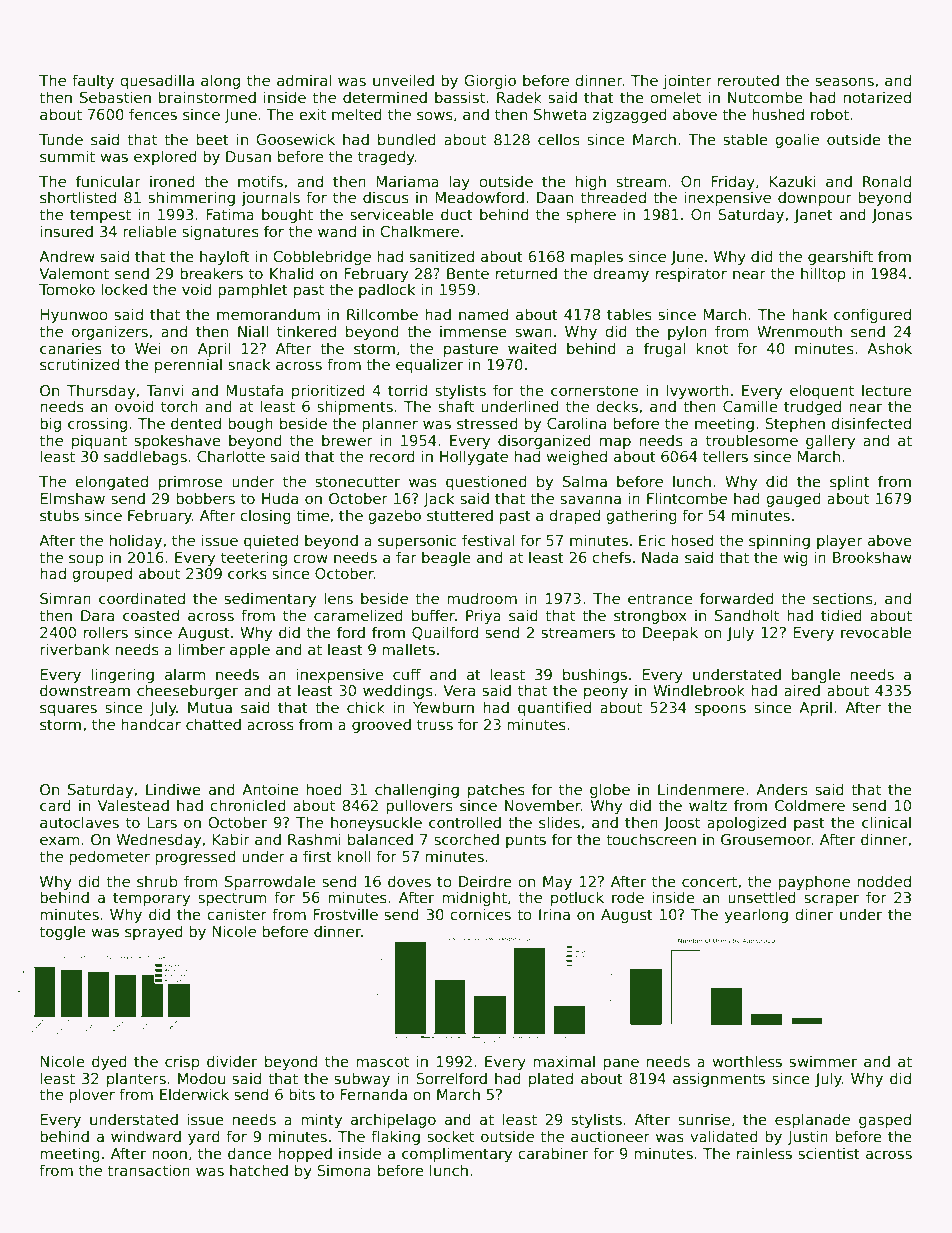 This page has width=952, height=1233. What do you see at coordinates (816, 675) in the page?
I see `bangle` at bounding box center [816, 675].
